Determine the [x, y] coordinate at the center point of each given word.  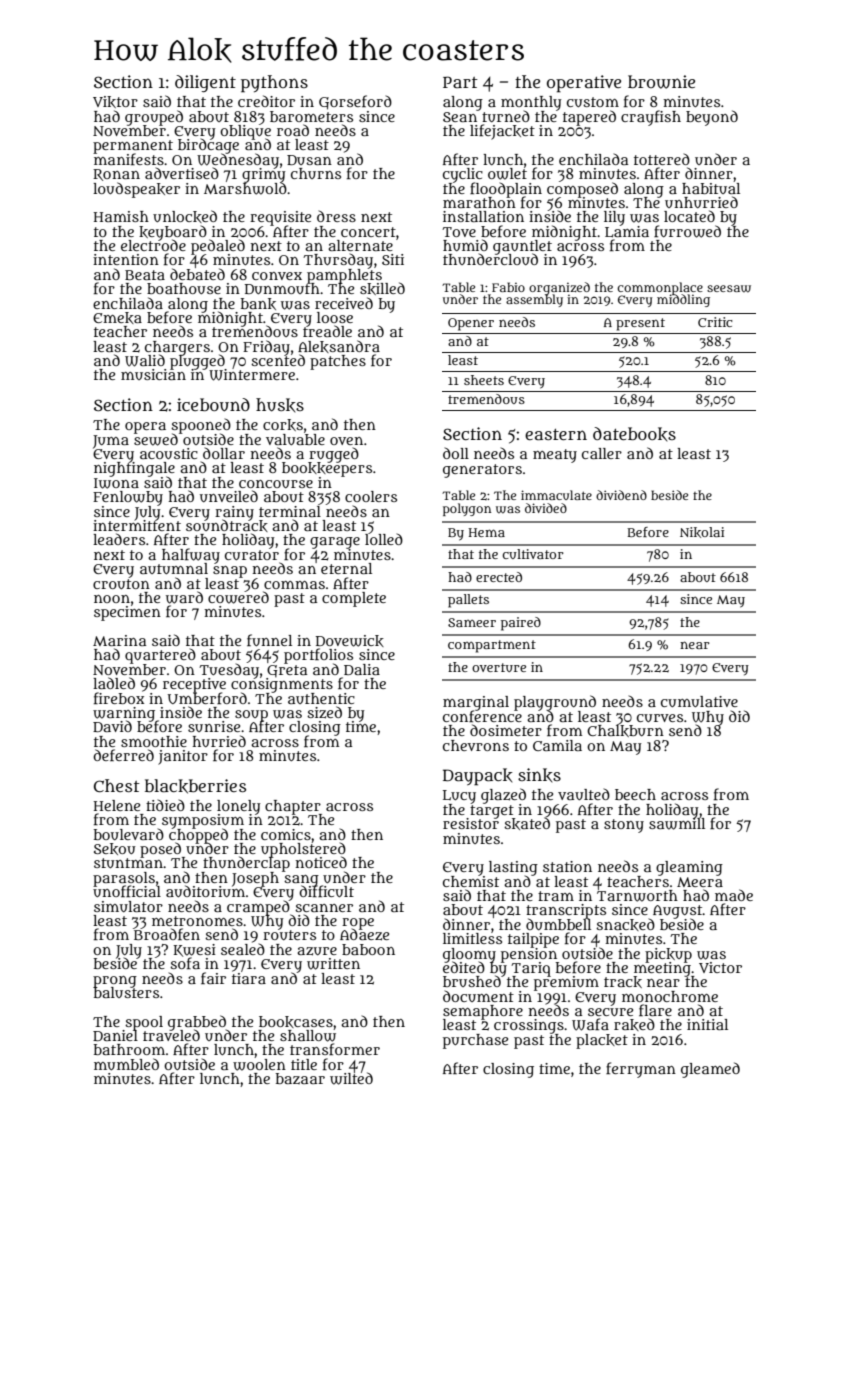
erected [499, 577]
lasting [513, 868]
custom [593, 102]
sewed [156, 440]
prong [115, 981]
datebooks [634, 434]
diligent [205, 83]
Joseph [255, 879]
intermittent [137, 525]
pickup [668, 955]
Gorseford [355, 102]
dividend [621, 495]
